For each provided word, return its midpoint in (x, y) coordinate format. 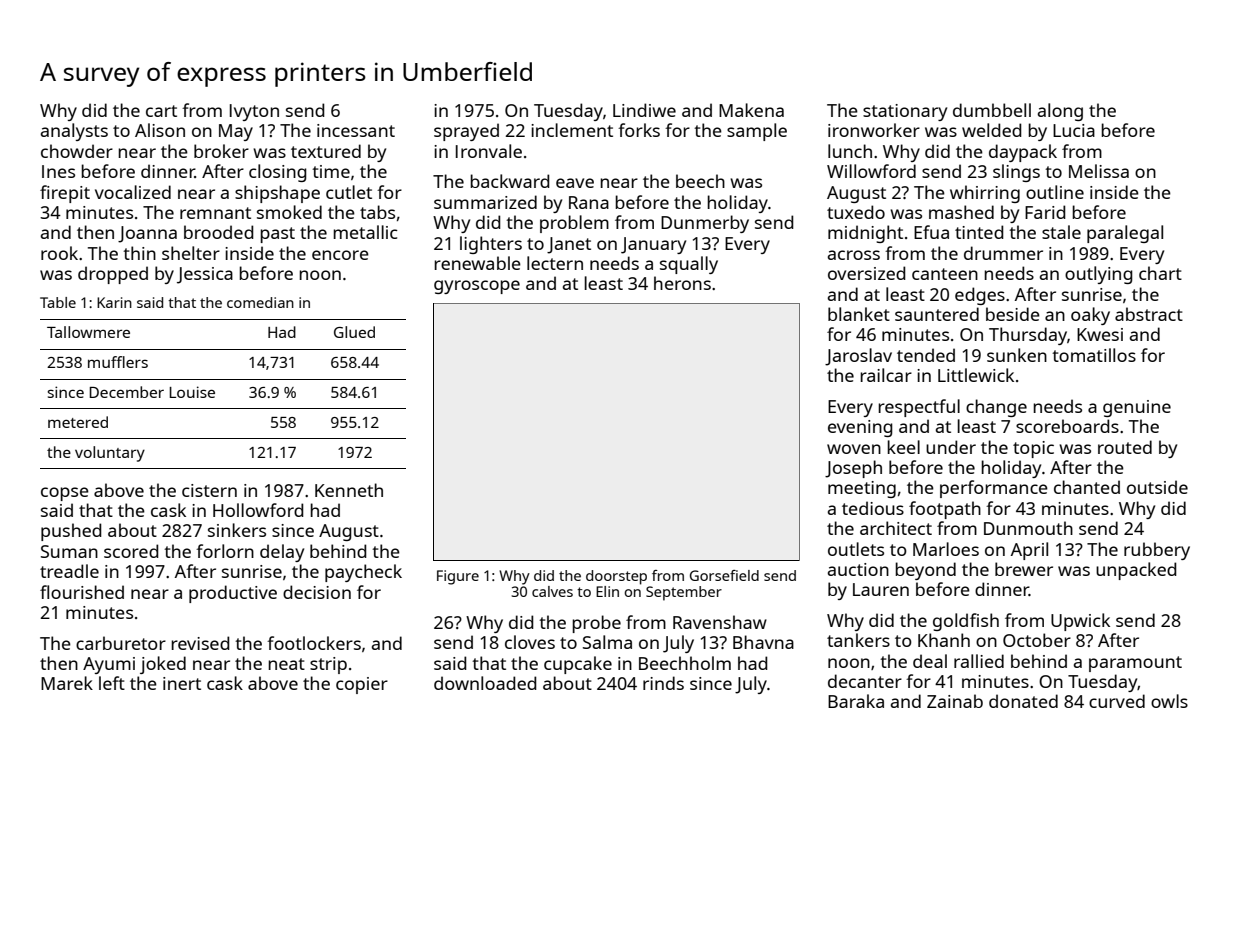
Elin (607, 591)
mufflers (118, 362)
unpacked (1136, 571)
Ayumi (109, 665)
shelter (191, 253)
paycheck (363, 573)
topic (1033, 449)
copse (65, 494)
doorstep (616, 577)
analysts (74, 132)
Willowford (871, 171)
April (1029, 551)
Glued (354, 332)
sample (757, 132)
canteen (945, 274)
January (653, 245)
